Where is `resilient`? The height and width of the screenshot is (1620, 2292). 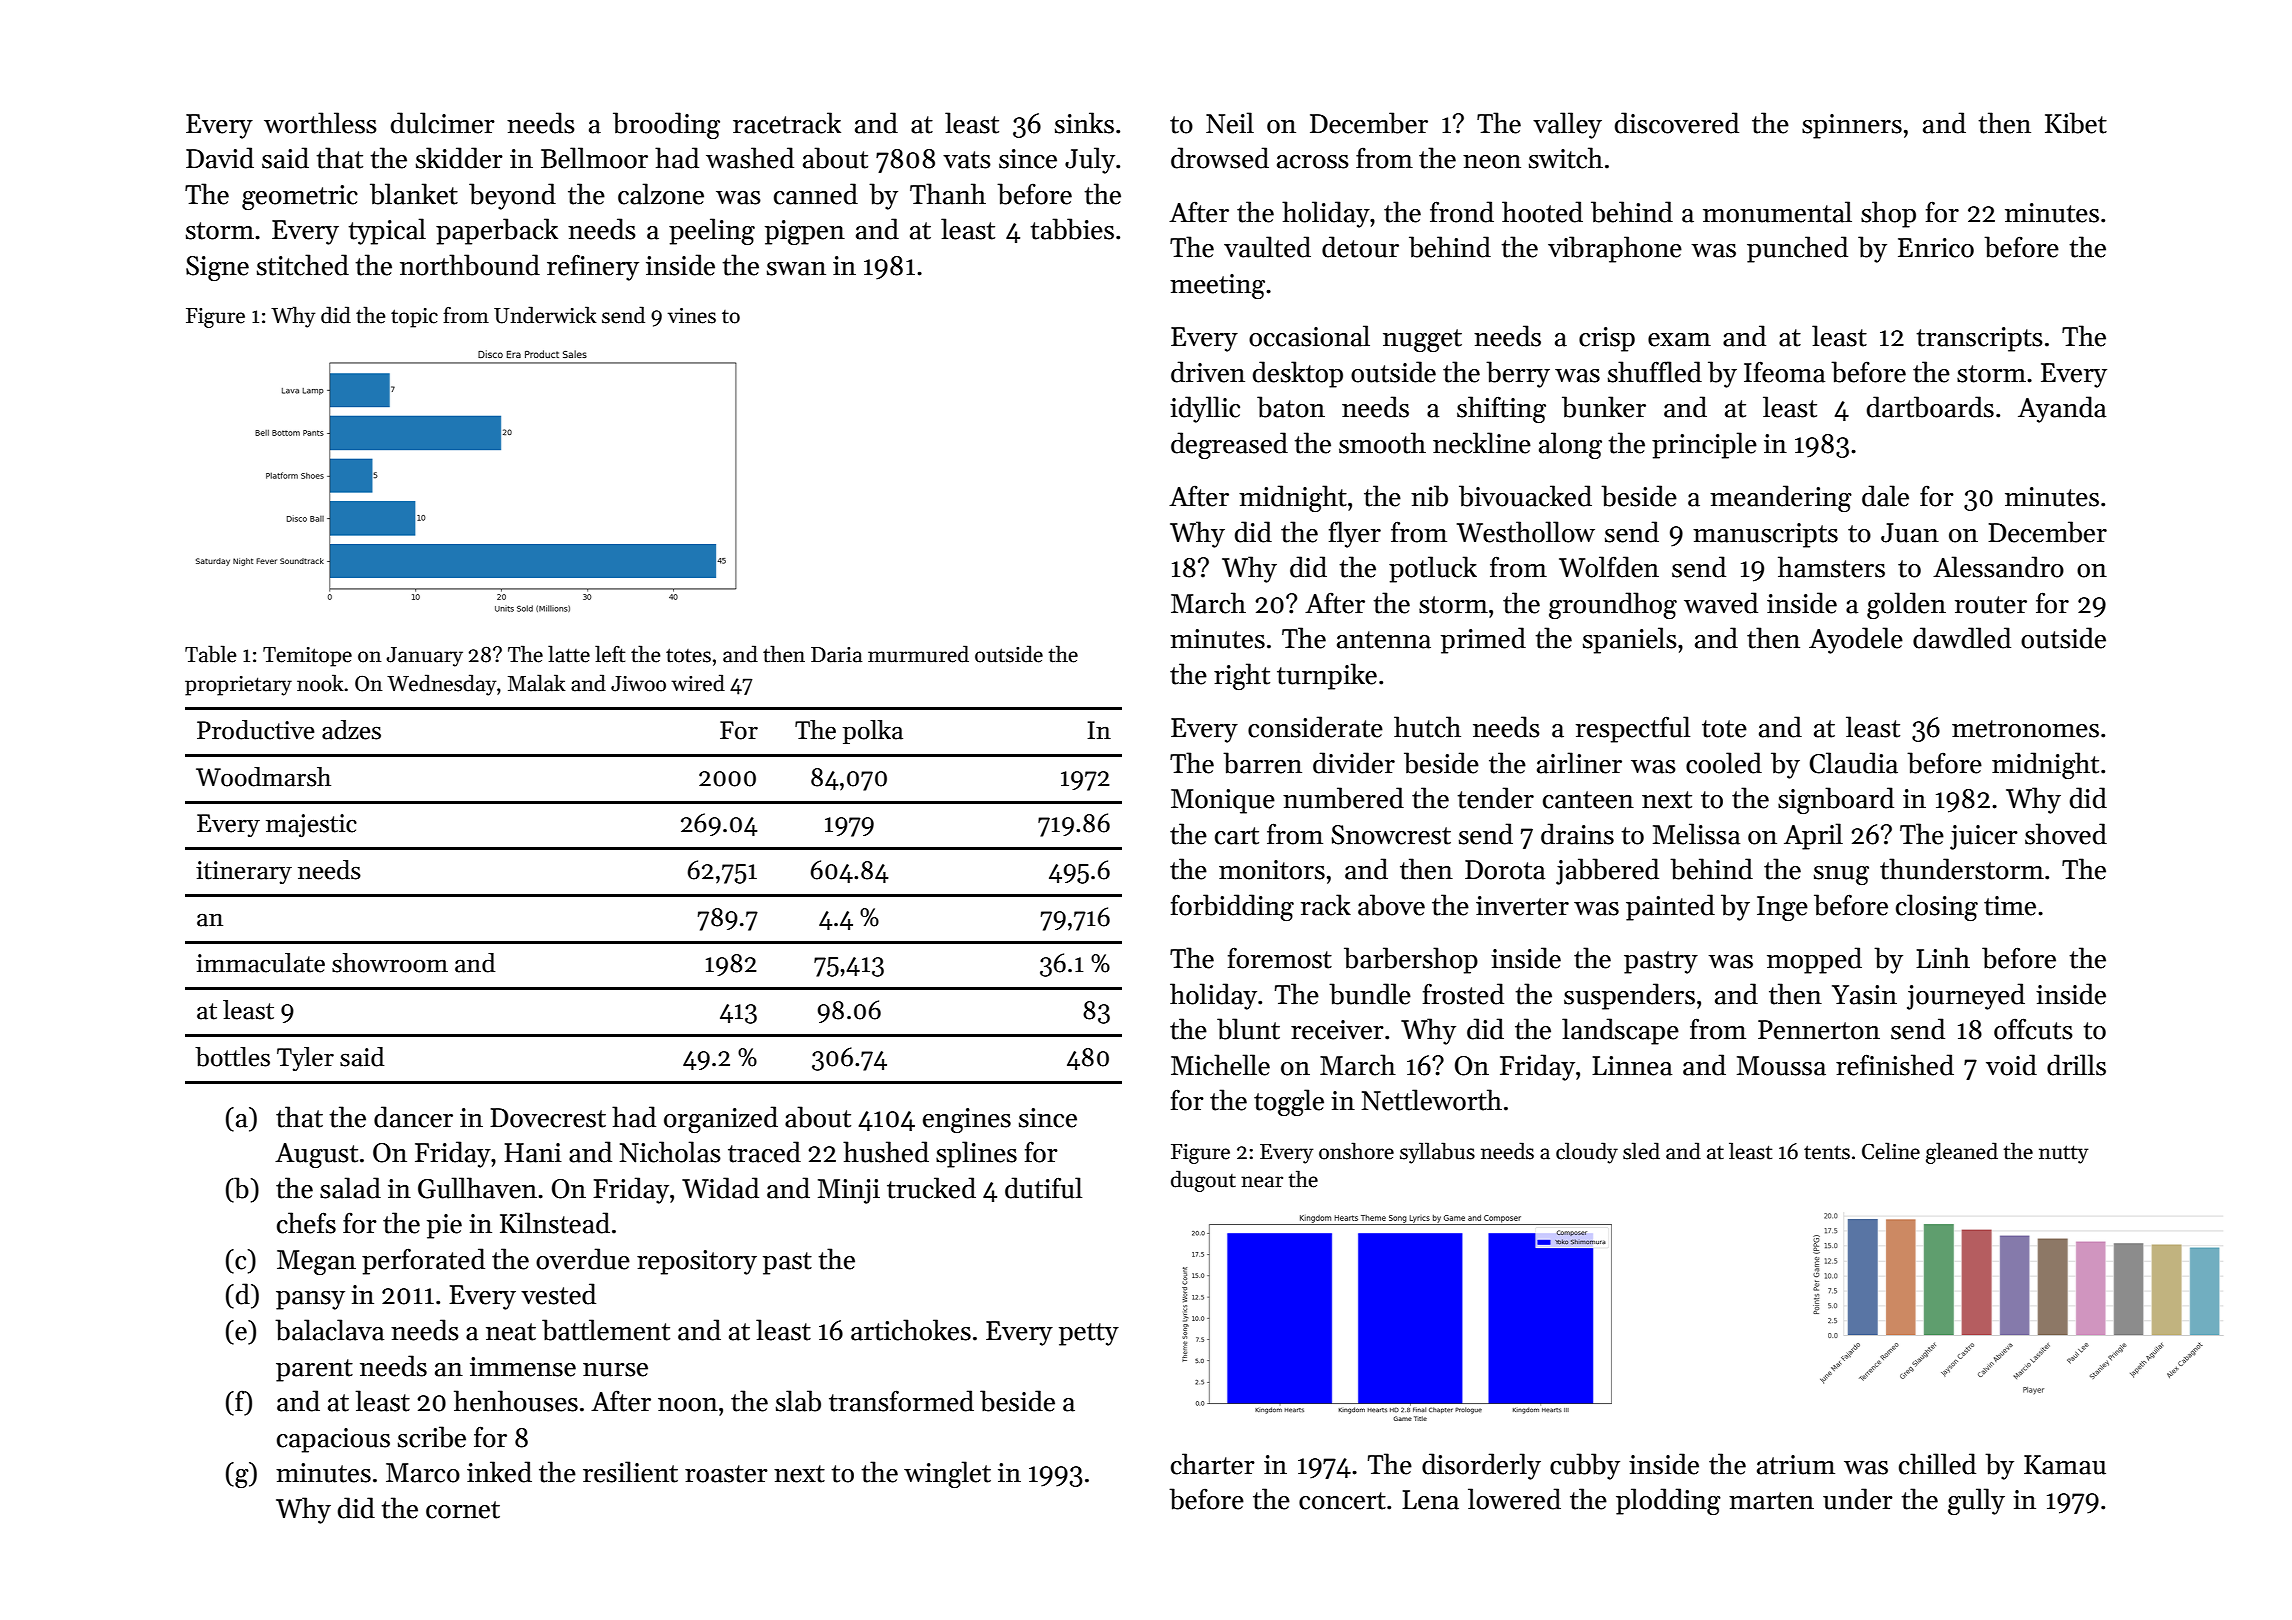 resilient is located at coordinates (630, 1472).
